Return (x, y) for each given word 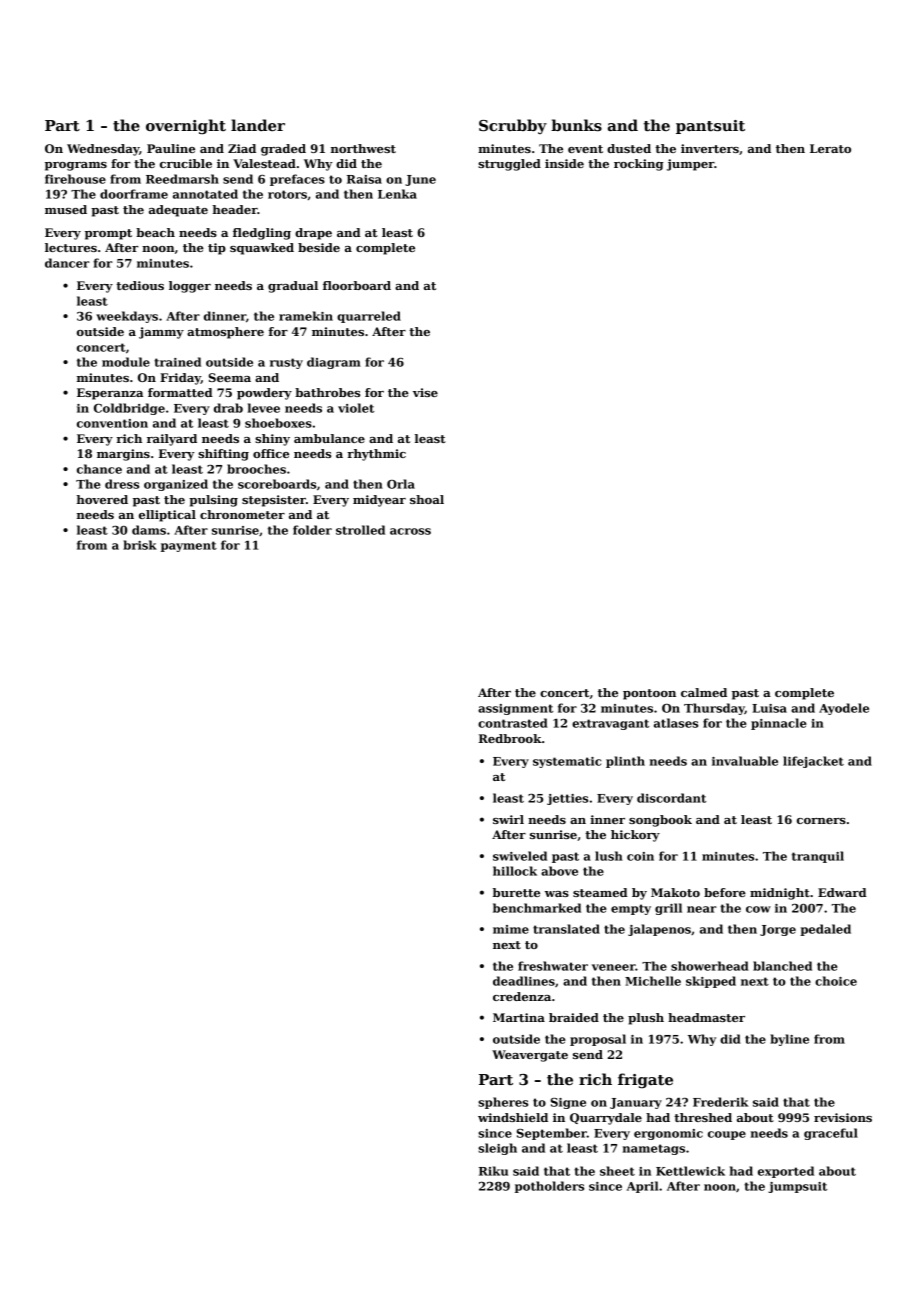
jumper (690, 165)
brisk (140, 545)
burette (516, 892)
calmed (704, 692)
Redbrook (510, 738)
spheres (503, 1103)
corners (821, 821)
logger (190, 287)
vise (425, 392)
